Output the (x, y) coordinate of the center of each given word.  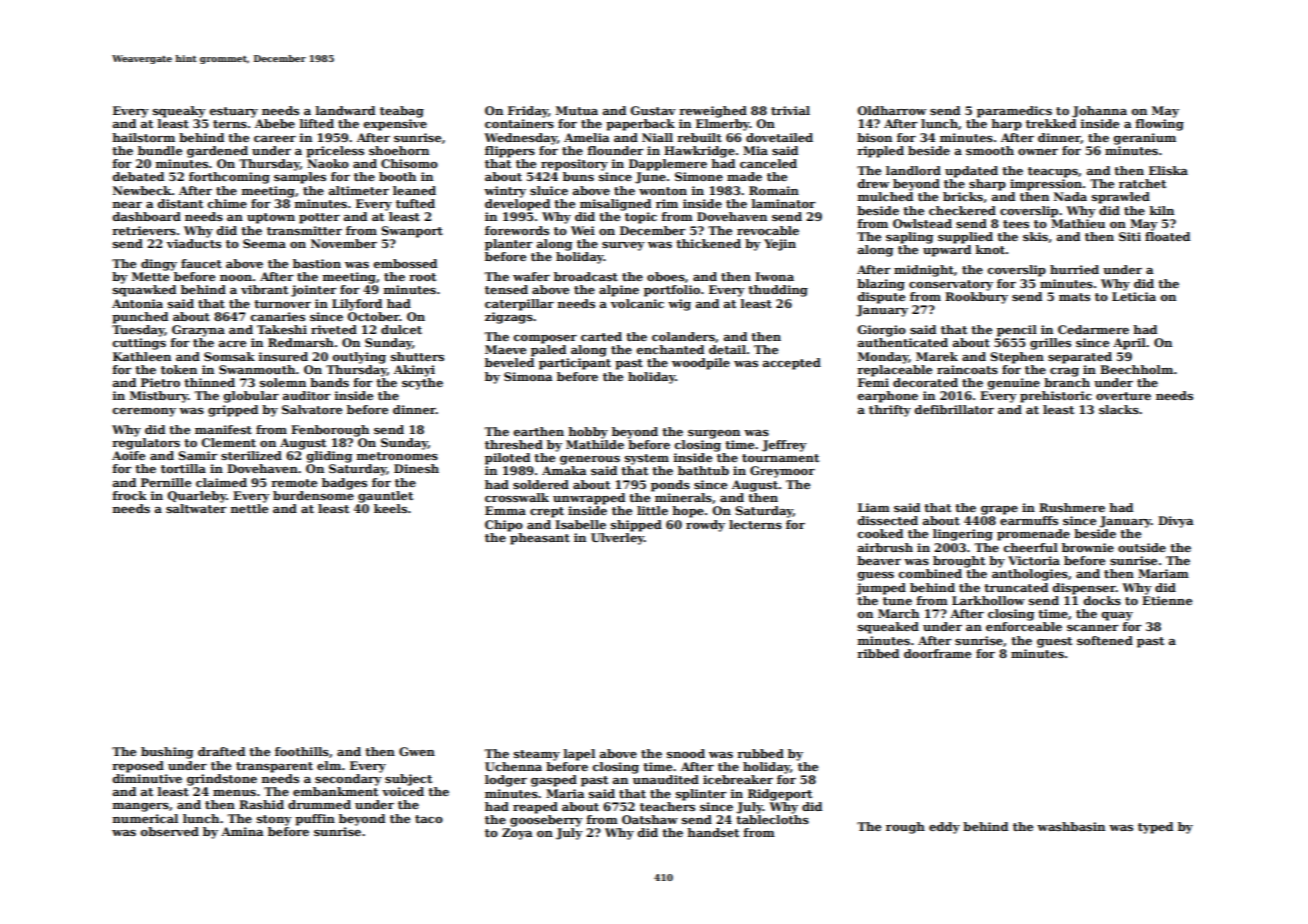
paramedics (1014, 112)
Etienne (1167, 600)
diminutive (147, 778)
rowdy (705, 526)
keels (390, 508)
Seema (264, 243)
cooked (880, 533)
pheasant (540, 539)
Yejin (780, 245)
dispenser (1084, 589)
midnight (924, 271)
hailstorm (143, 137)
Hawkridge (699, 152)
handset (713, 832)
